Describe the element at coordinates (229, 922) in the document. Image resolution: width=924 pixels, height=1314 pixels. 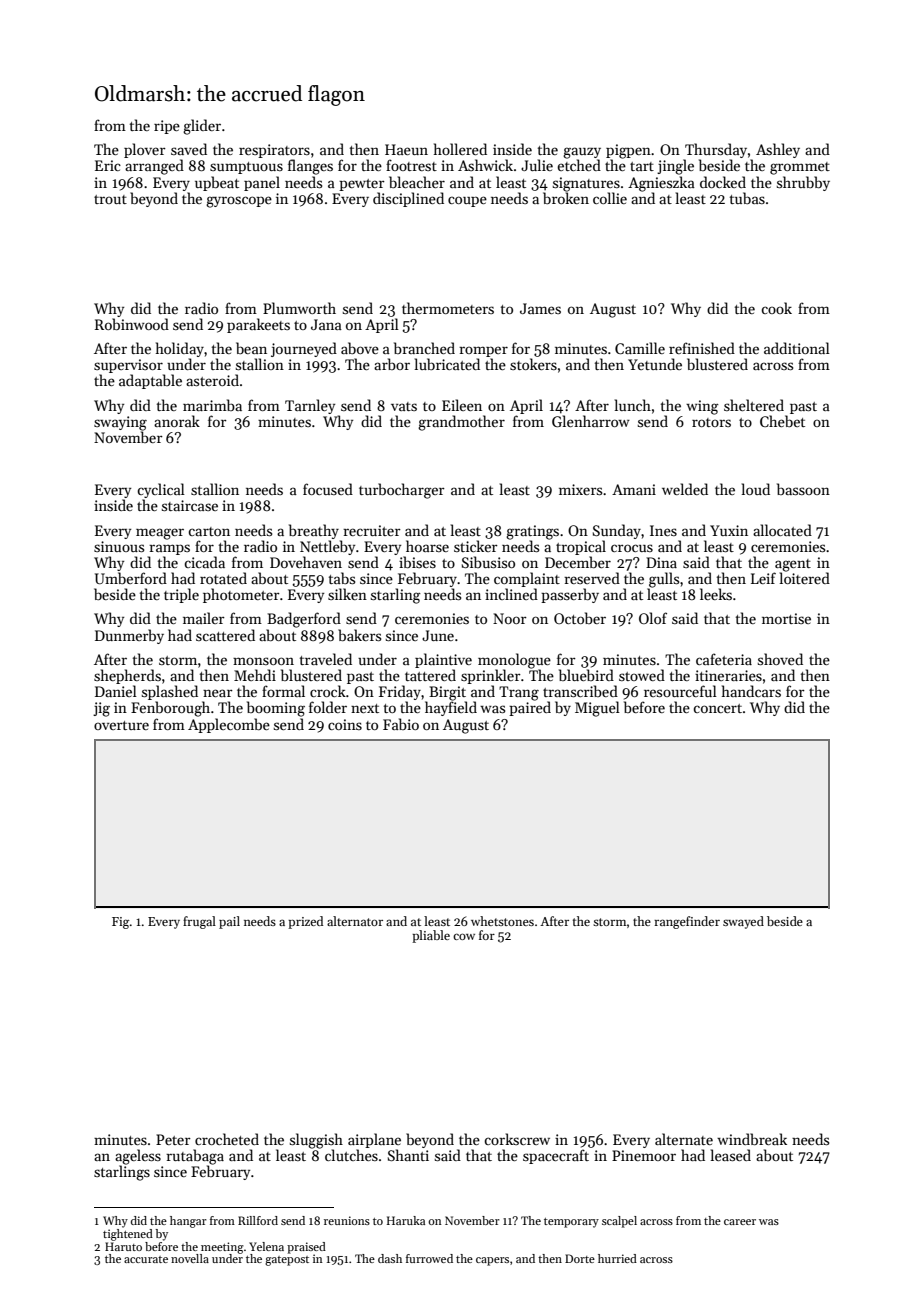
I see `pail` at that location.
